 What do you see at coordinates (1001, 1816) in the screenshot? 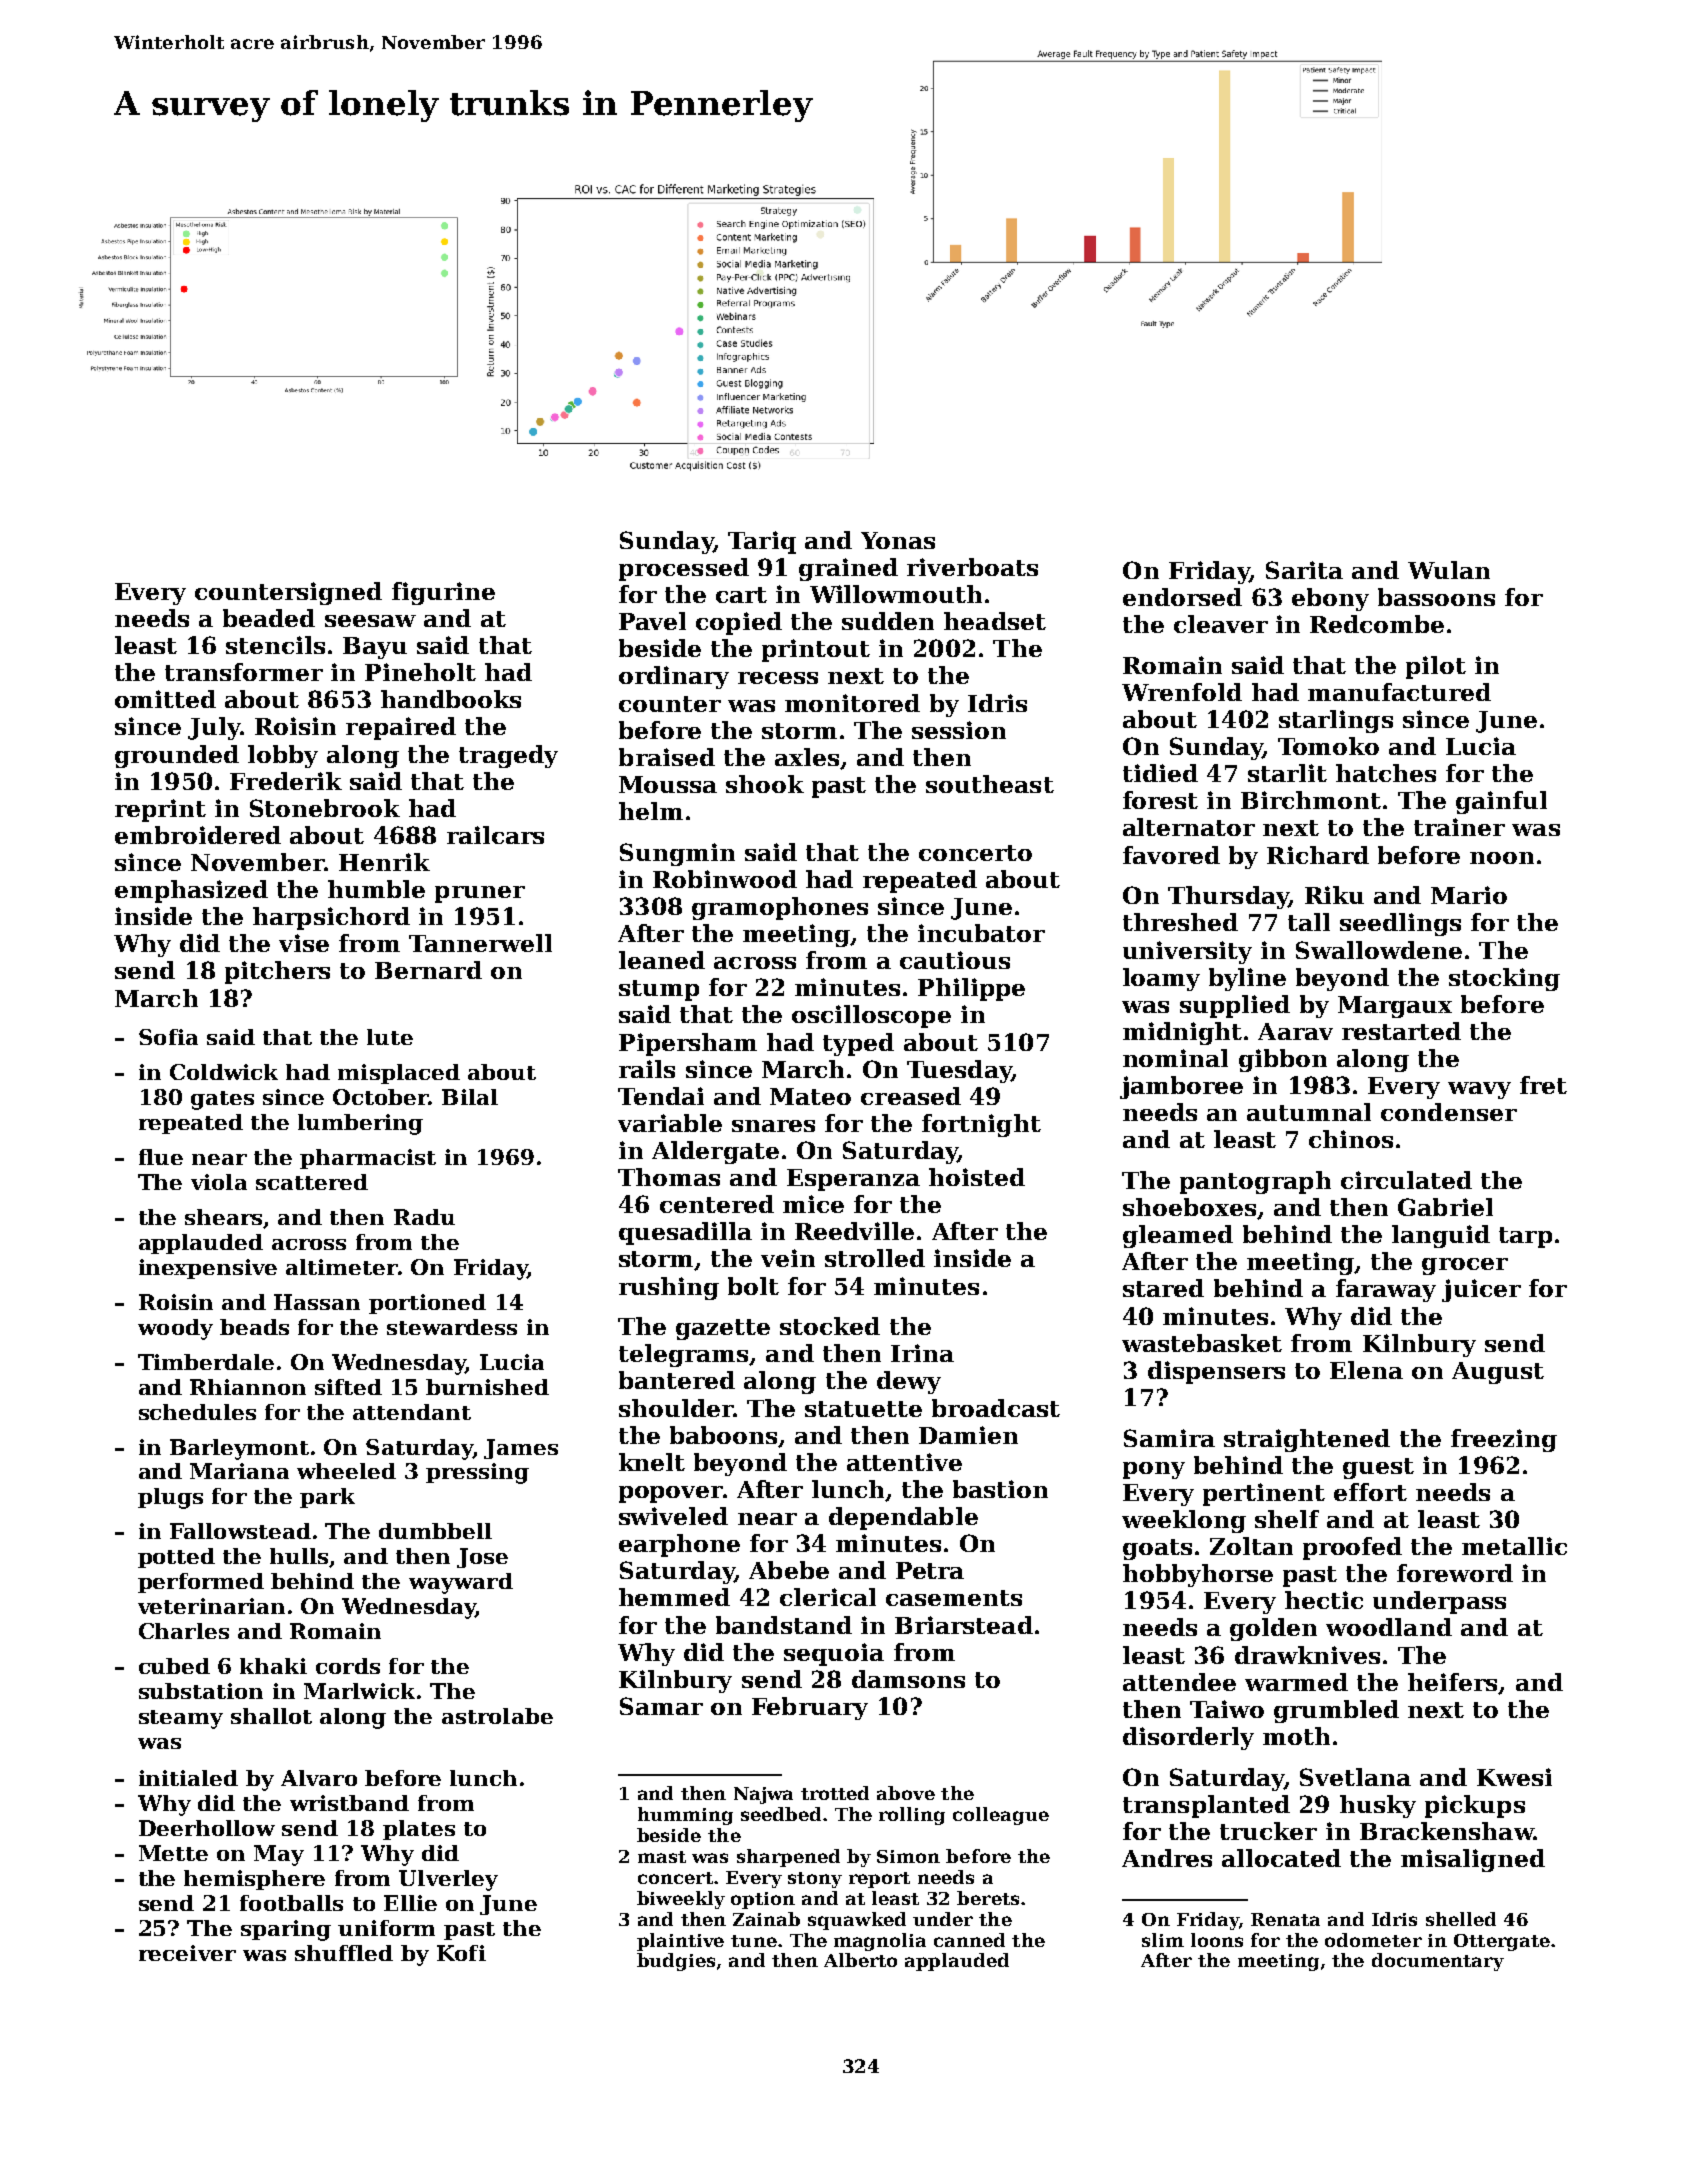
I see `colleague` at bounding box center [1001, 1816].
